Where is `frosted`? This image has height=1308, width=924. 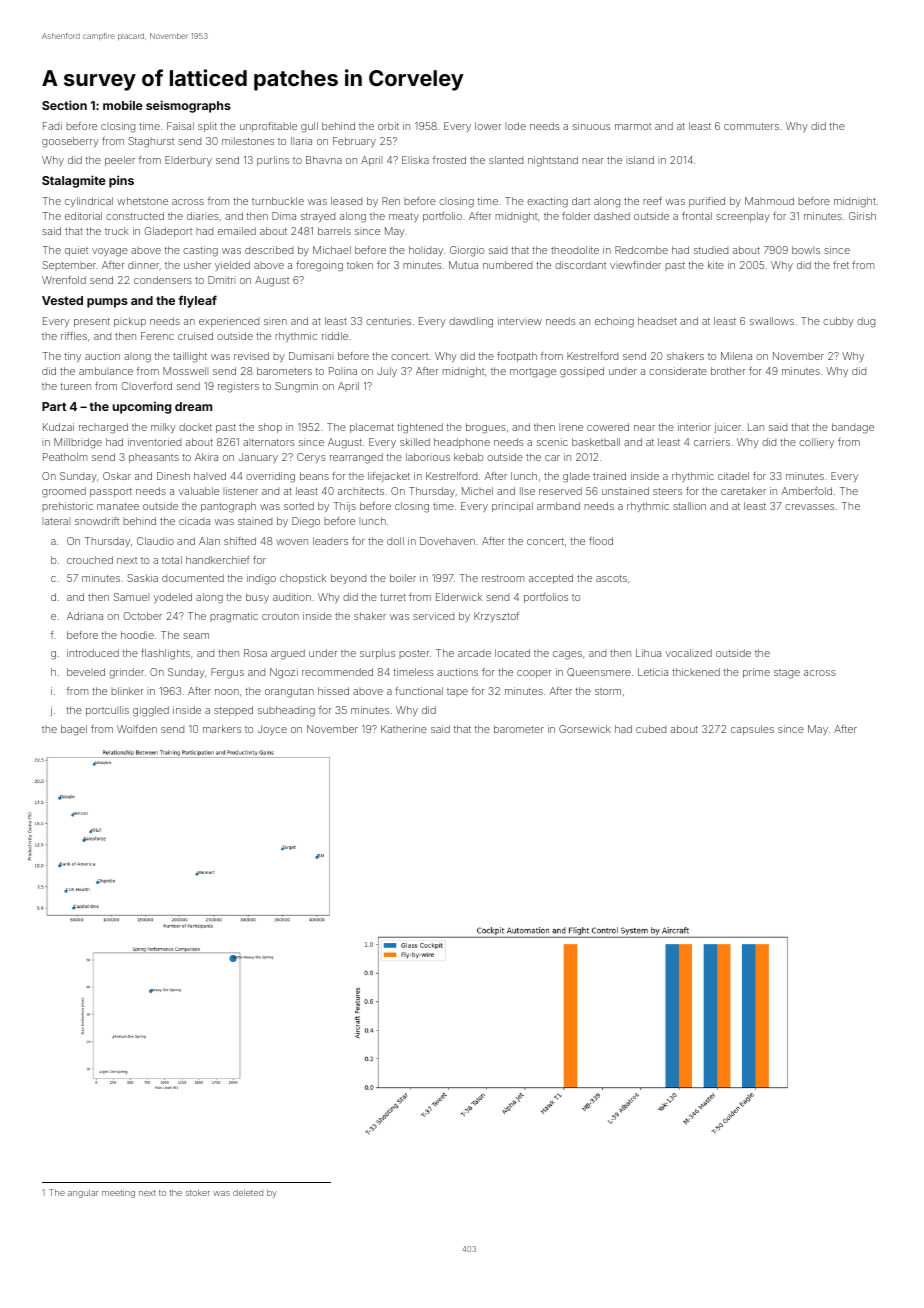
frosted is located at coordinates (449, 160).
